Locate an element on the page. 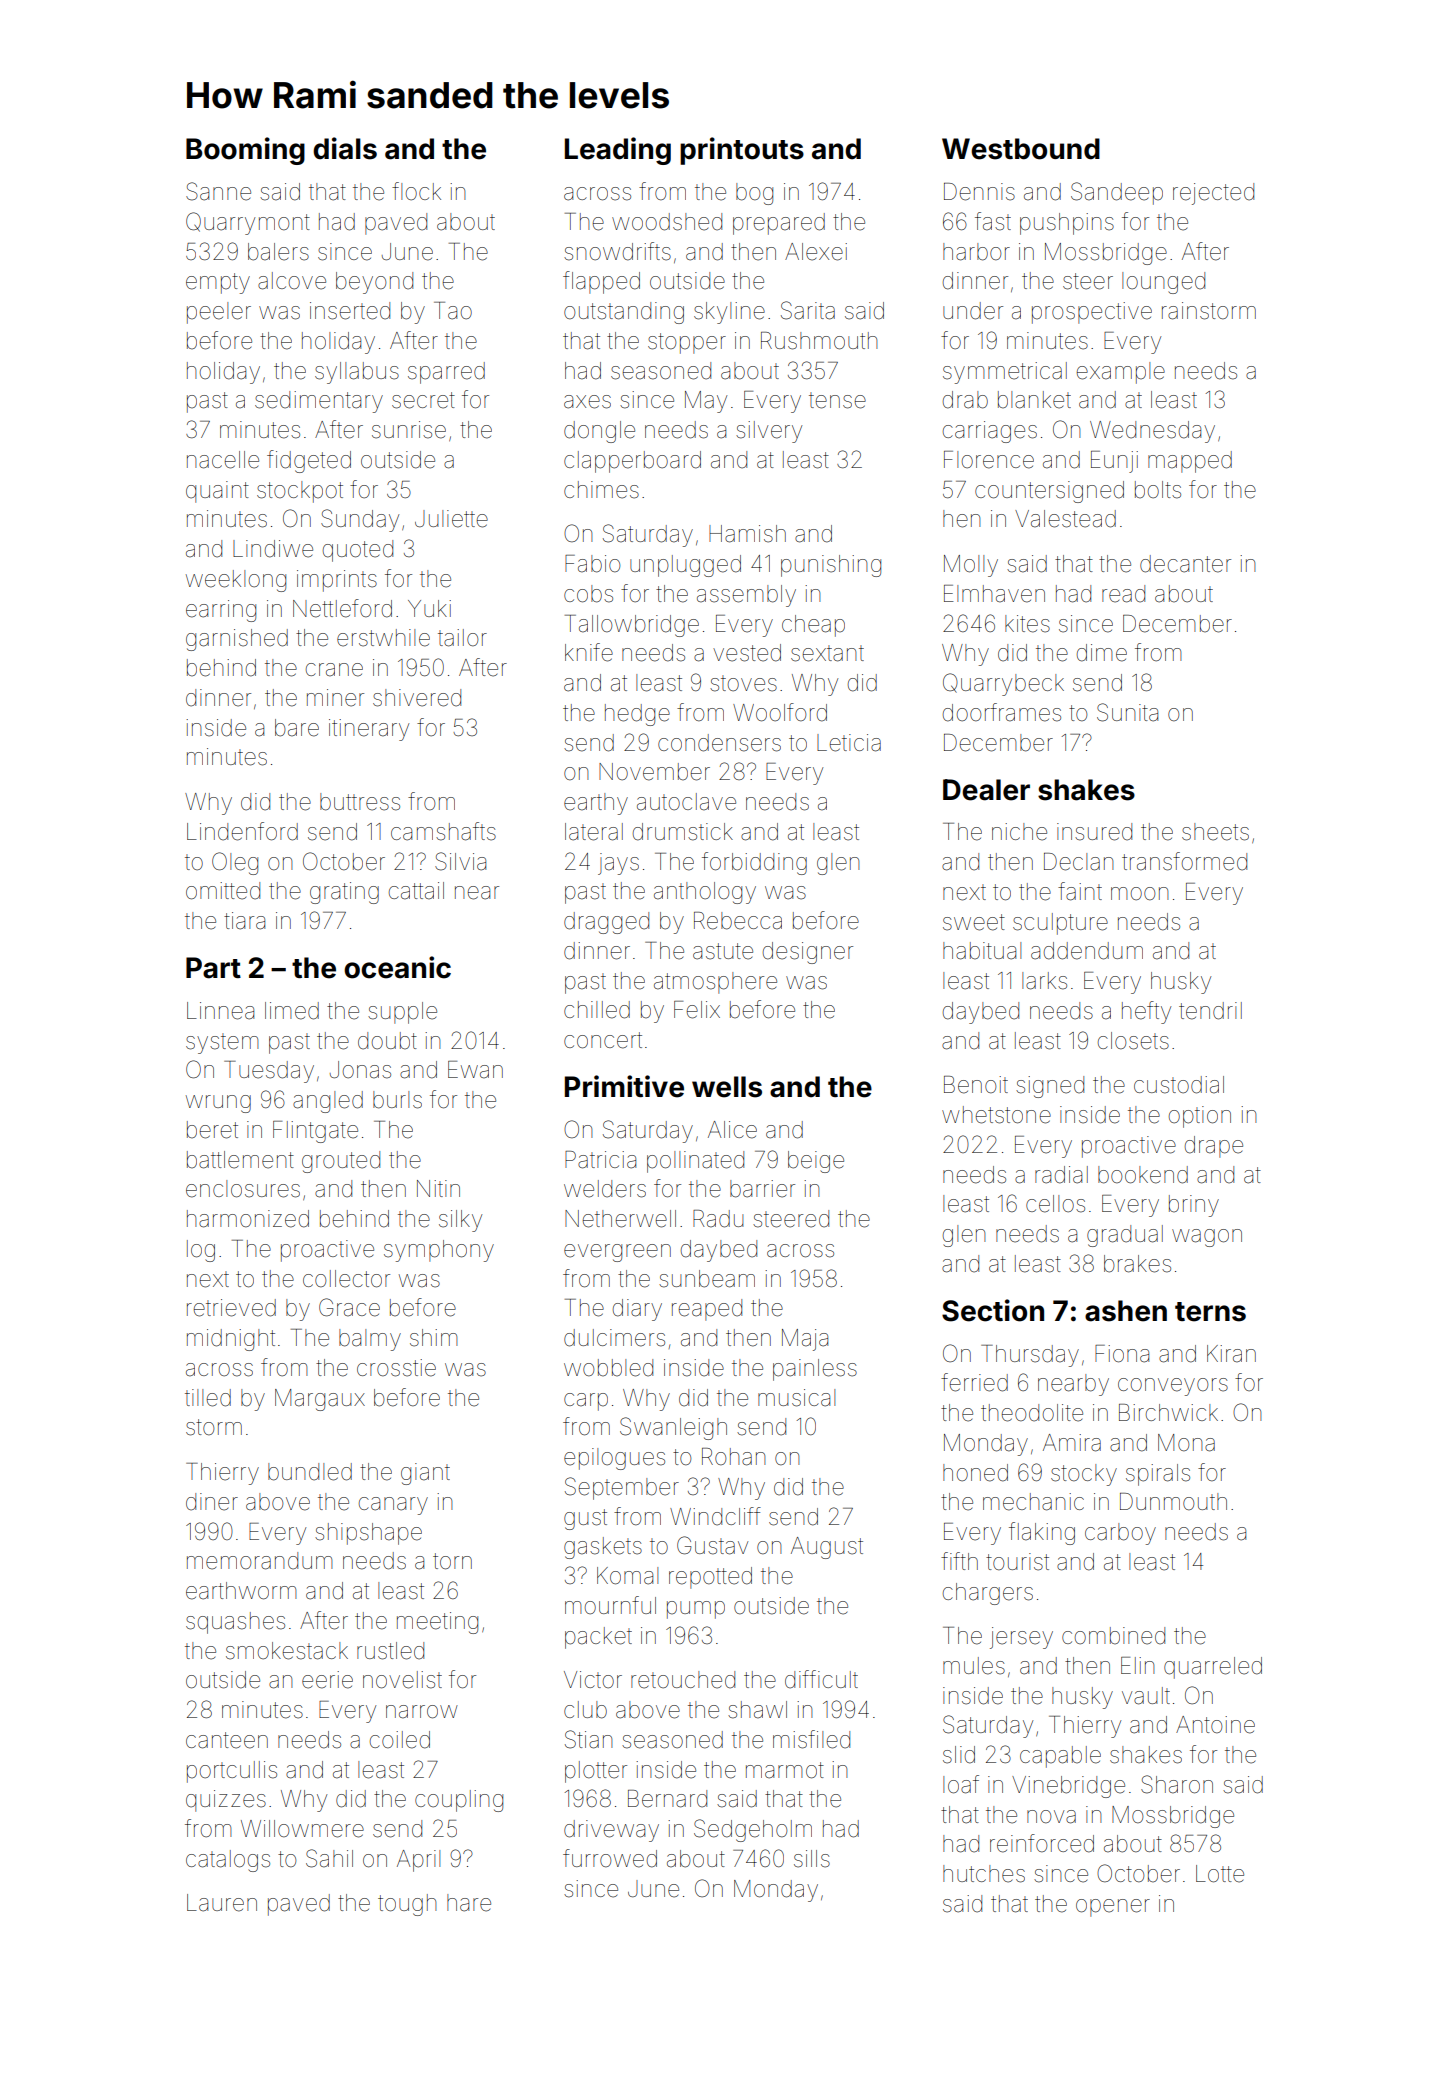  beige is located at coordinates (816, 1162).
